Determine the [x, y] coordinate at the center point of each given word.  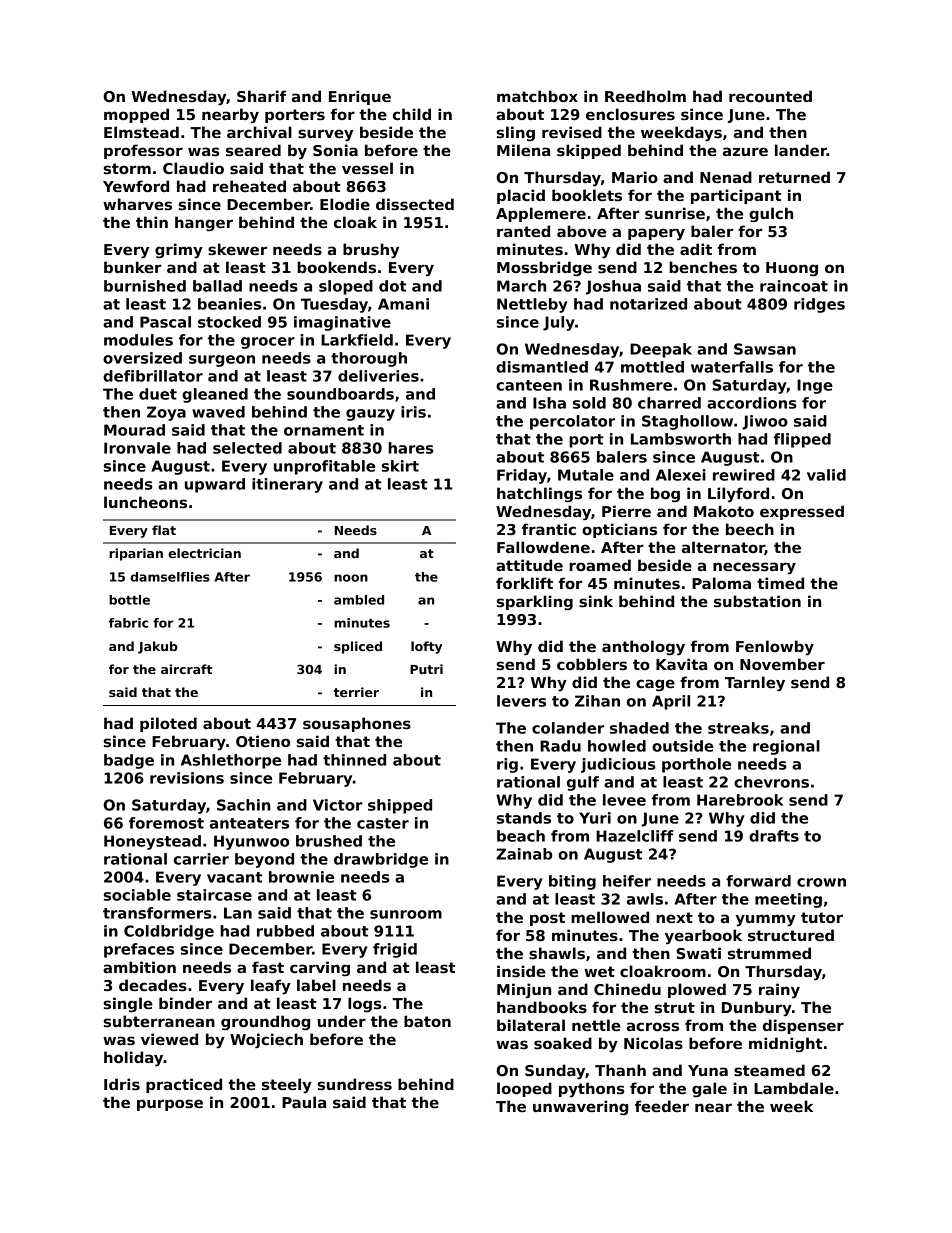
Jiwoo [765, 422]
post [547, 919]
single [128, 1004]
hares [410, 448]
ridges [819, 305]
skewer [237, 249]
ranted [523, 231]
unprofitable [324, 467]
